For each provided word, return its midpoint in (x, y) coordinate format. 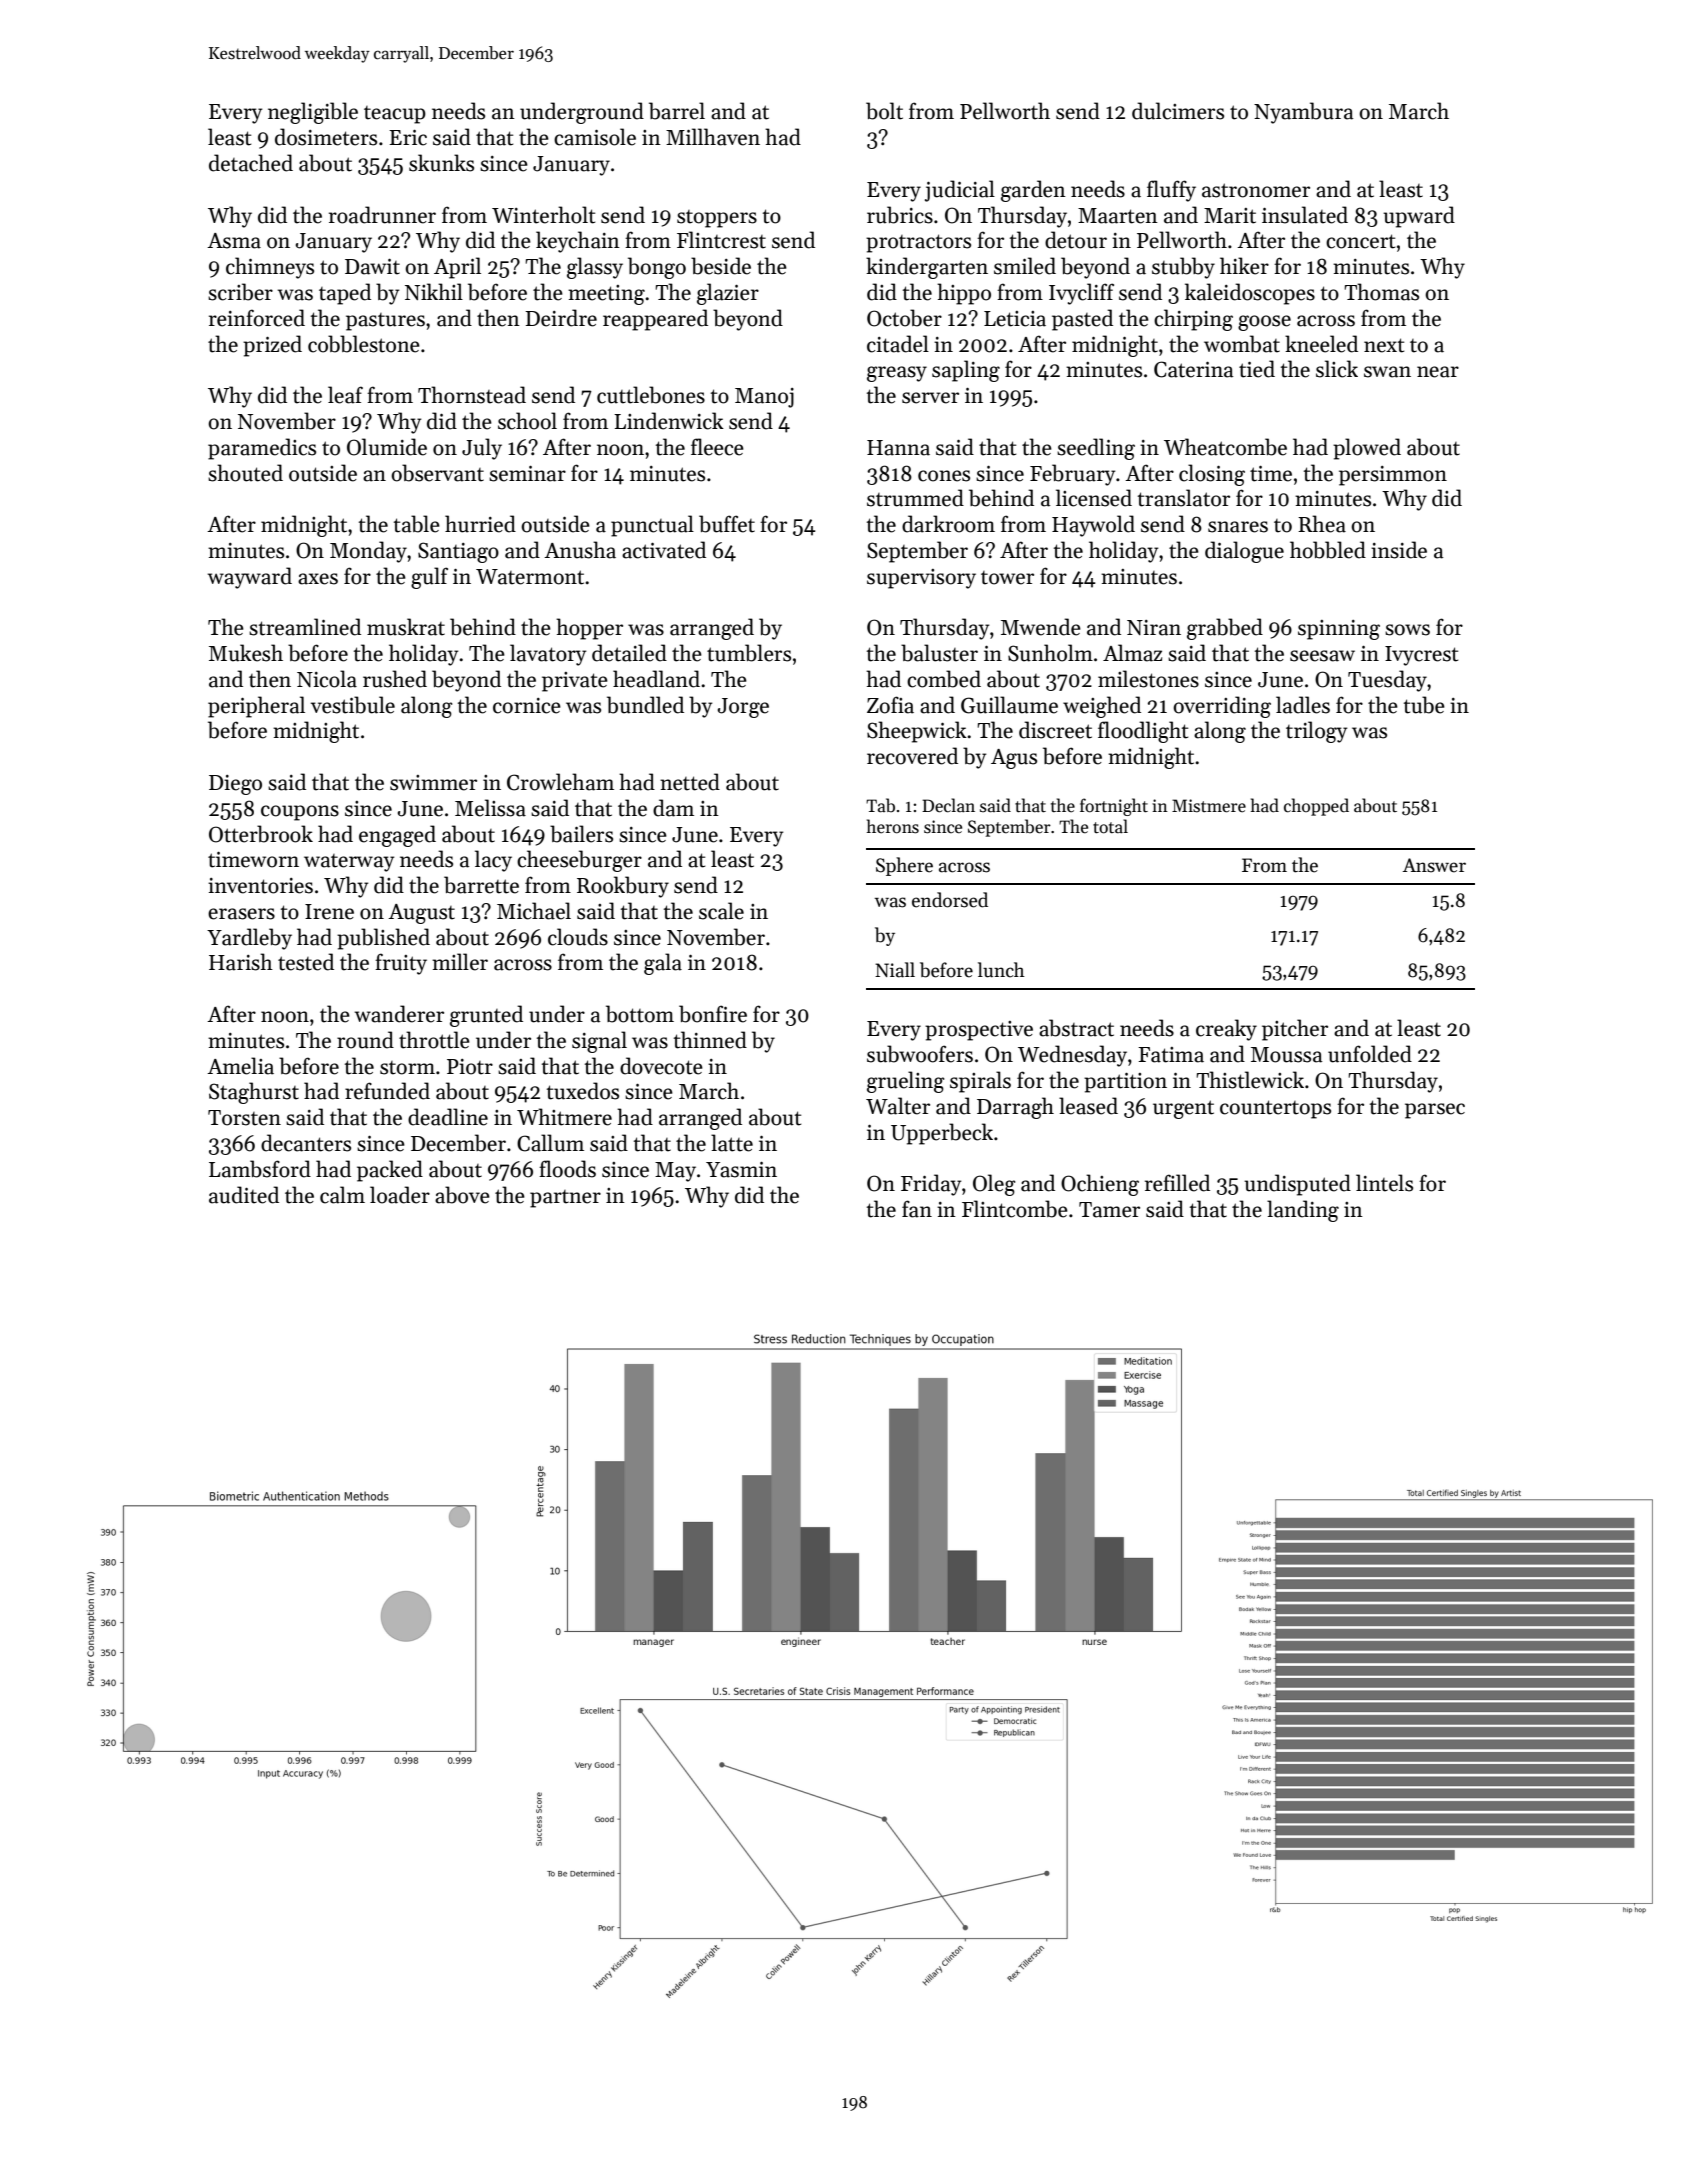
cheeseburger (579, 861)
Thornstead (472, 395)
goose (1264, 323)
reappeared (655, 320)
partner (565, 1199)
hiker (1244, 266)
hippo (964, 294)
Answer (1434, 865)
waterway (349, 863)
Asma (234, 241)
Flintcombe (1015, 1209)
